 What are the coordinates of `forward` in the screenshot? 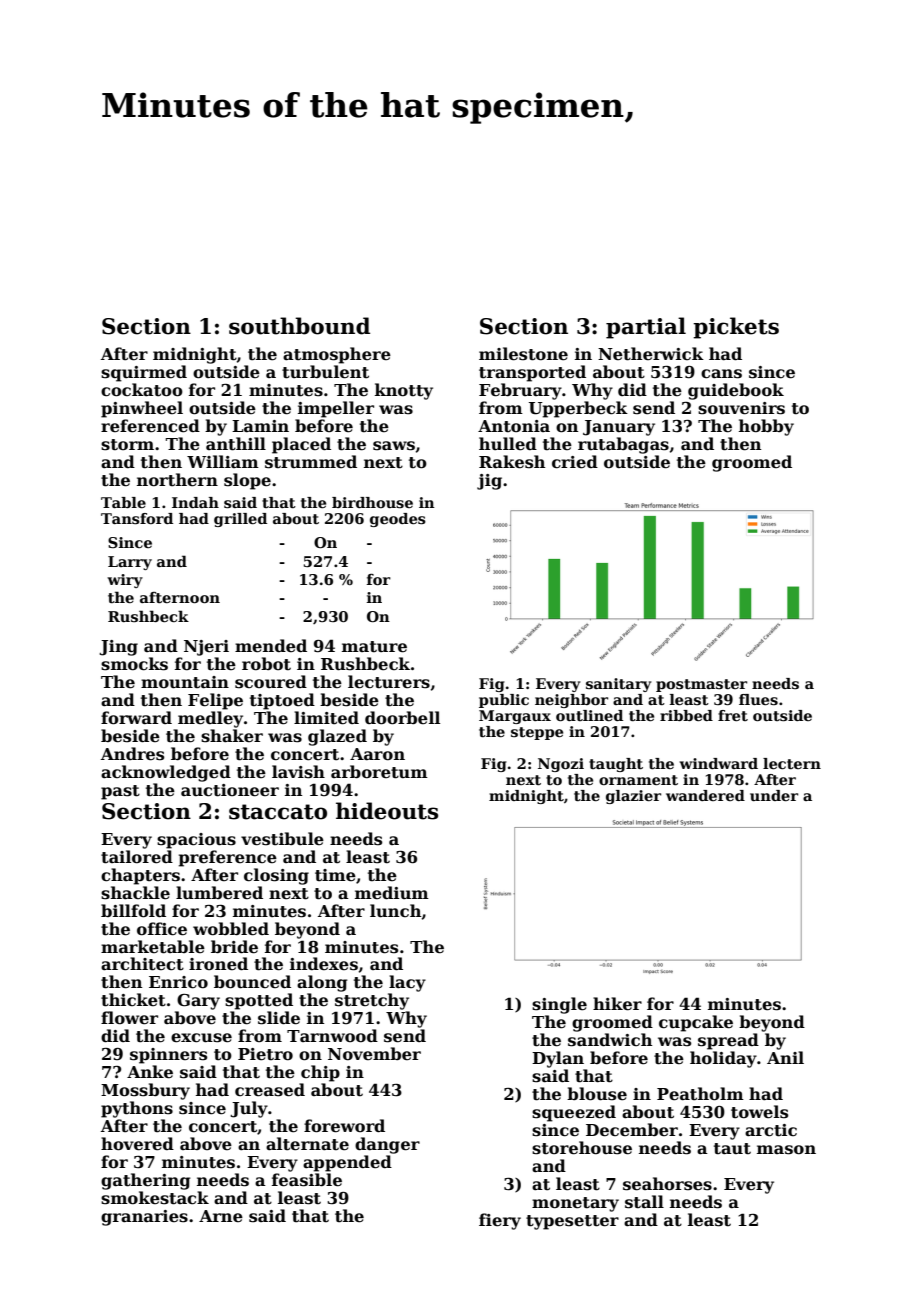 It's located at (136, 718).
